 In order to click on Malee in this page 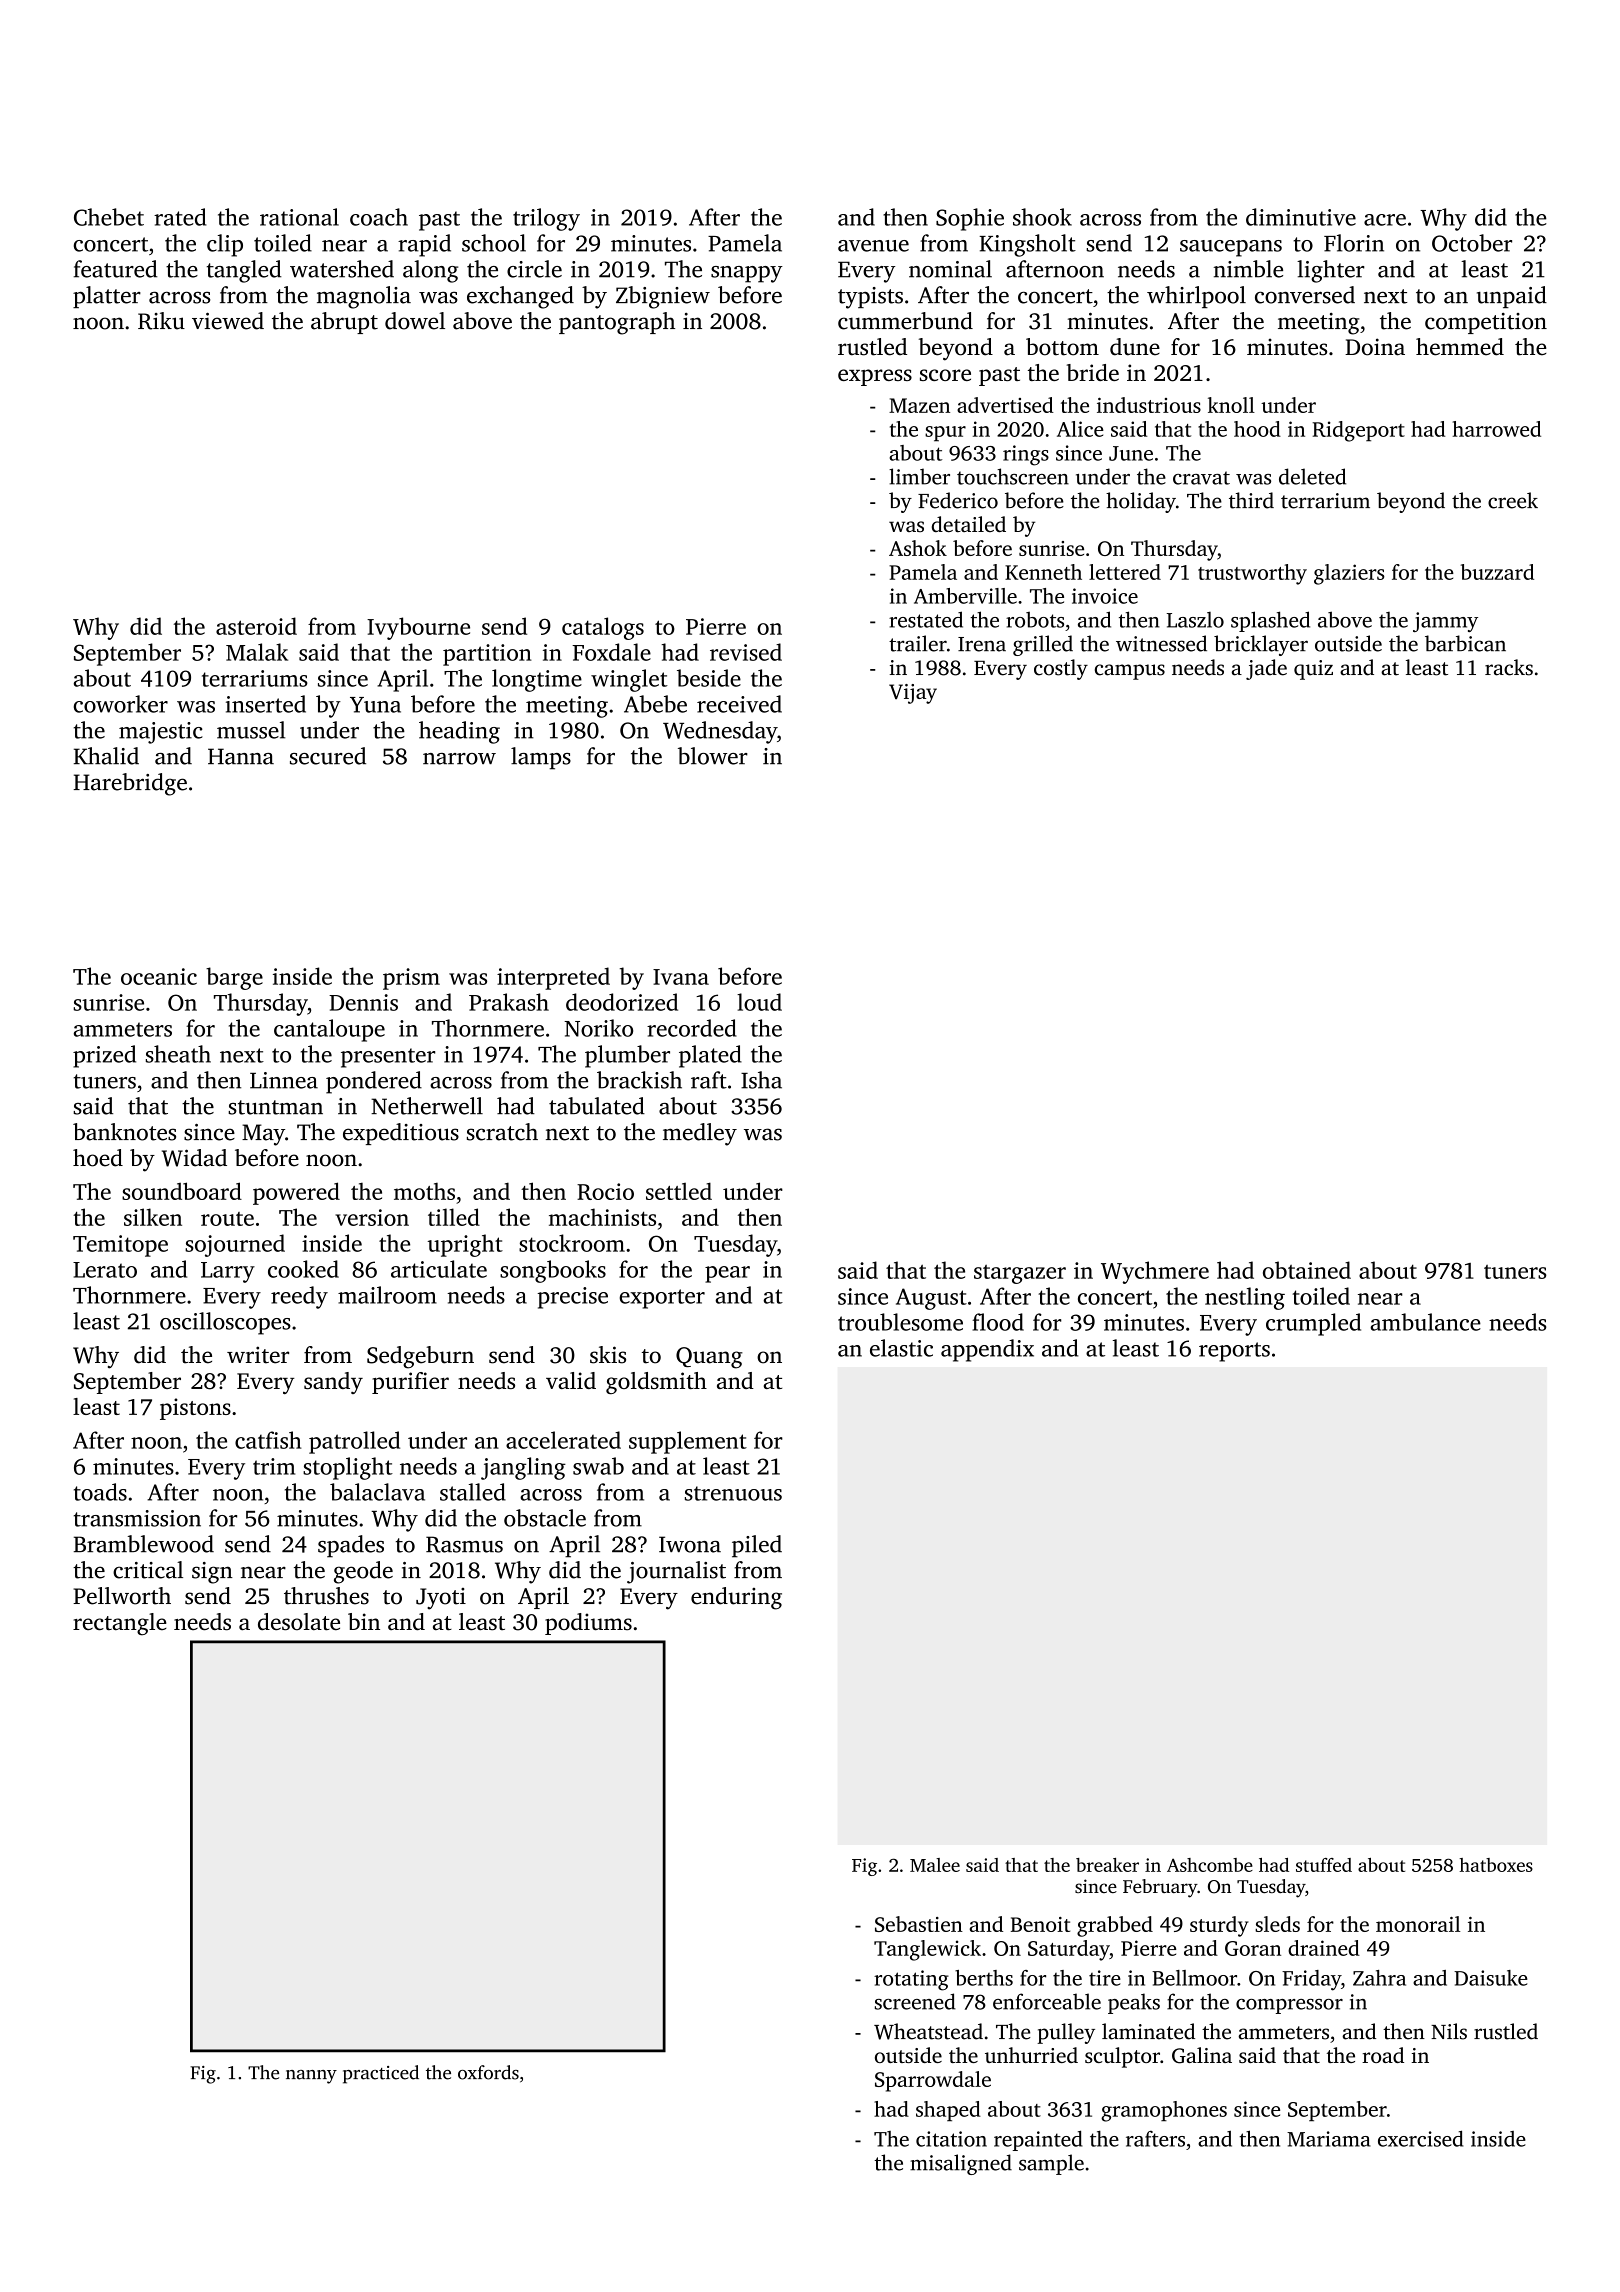, I will do `click(935, 1865)`.
